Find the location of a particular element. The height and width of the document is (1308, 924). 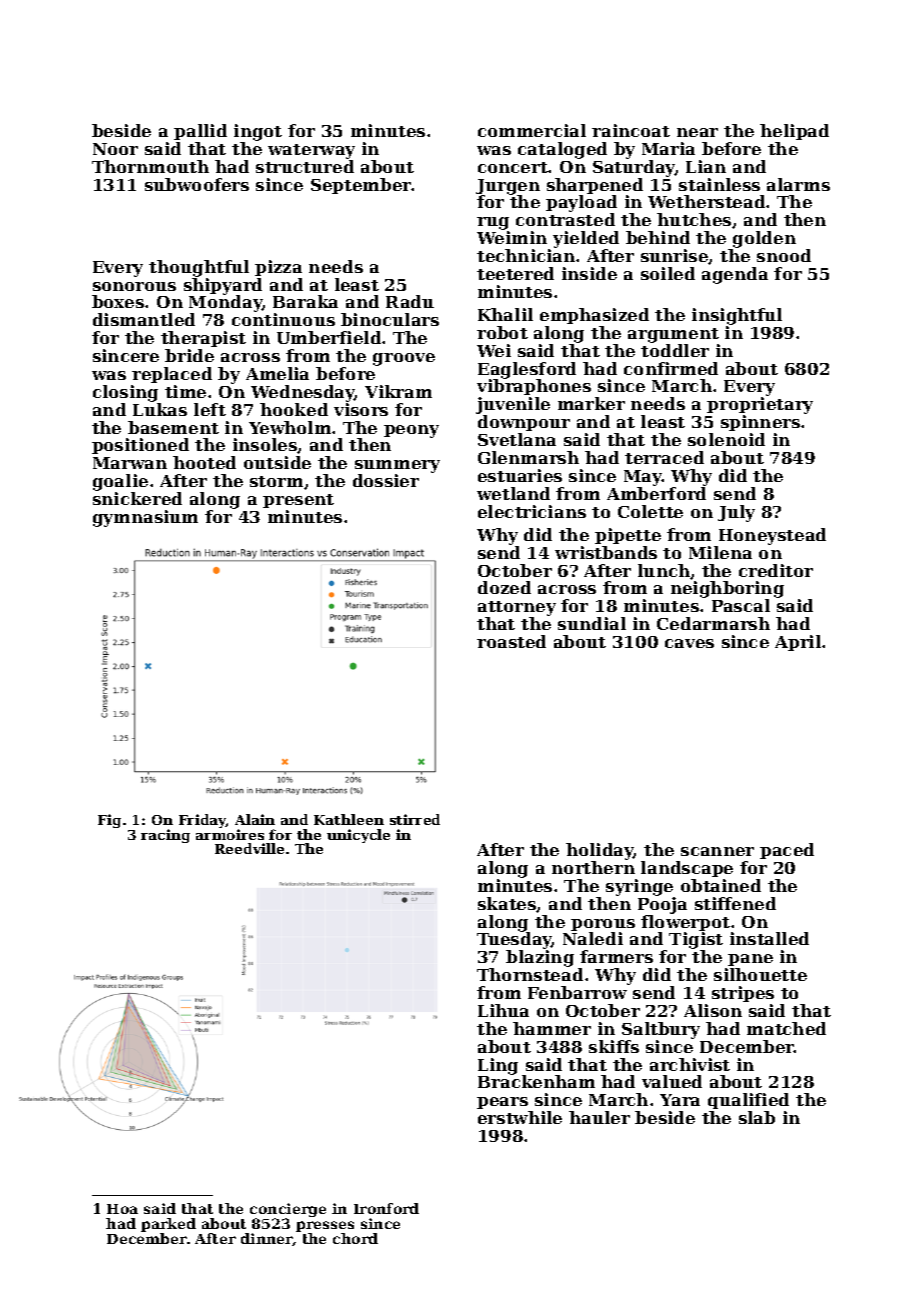

unicycle is located at coordinates (358, 836).
